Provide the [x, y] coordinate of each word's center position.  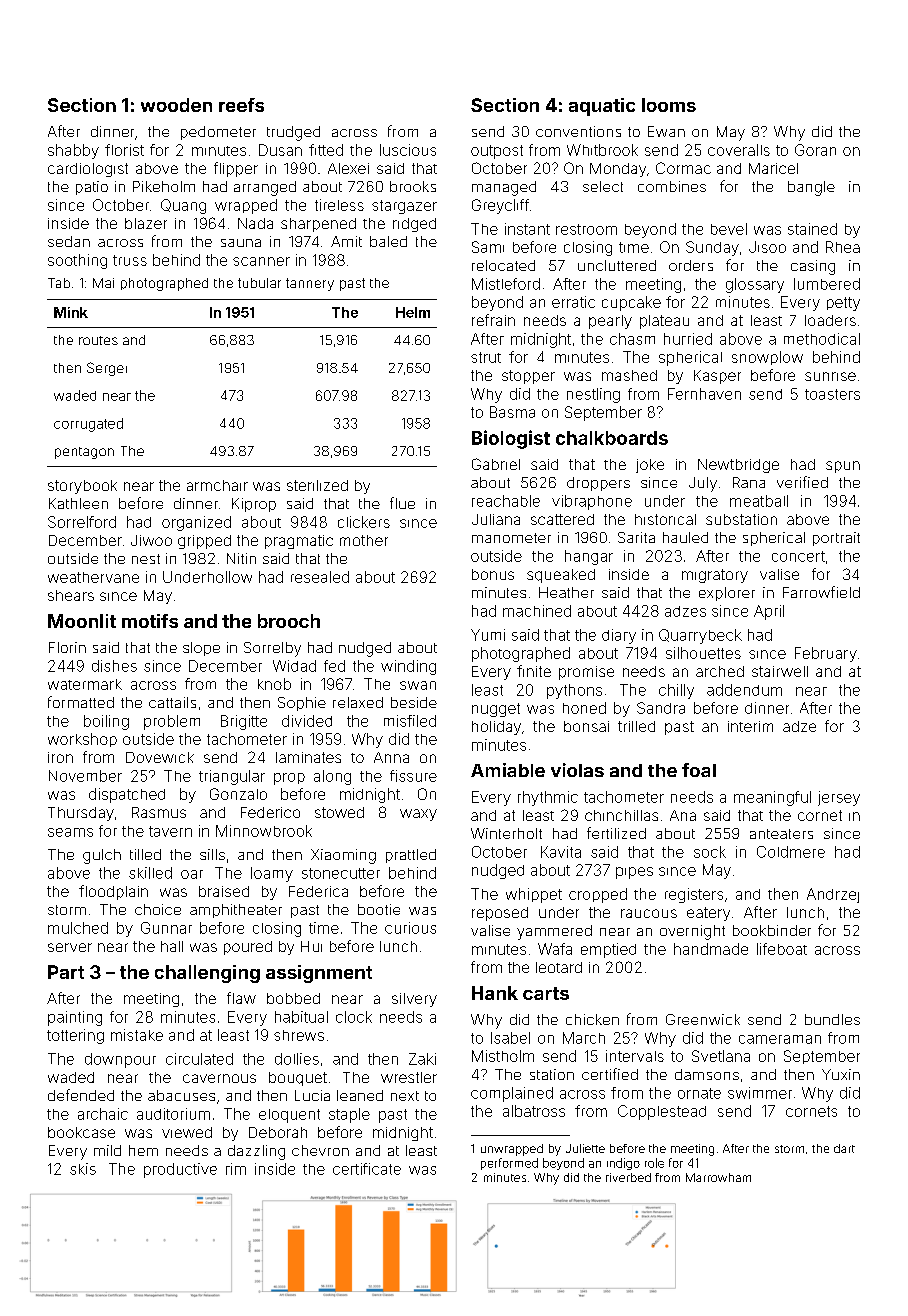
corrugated [88, 425]
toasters [832, 394]
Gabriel [496, 464]
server [70, 947]
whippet [534, 895]
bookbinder [772, 930]
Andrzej [833, 895]
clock [354, 1017]
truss [130, 260]
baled [388, 241]
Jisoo [767, 247]
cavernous [219, 1078]
